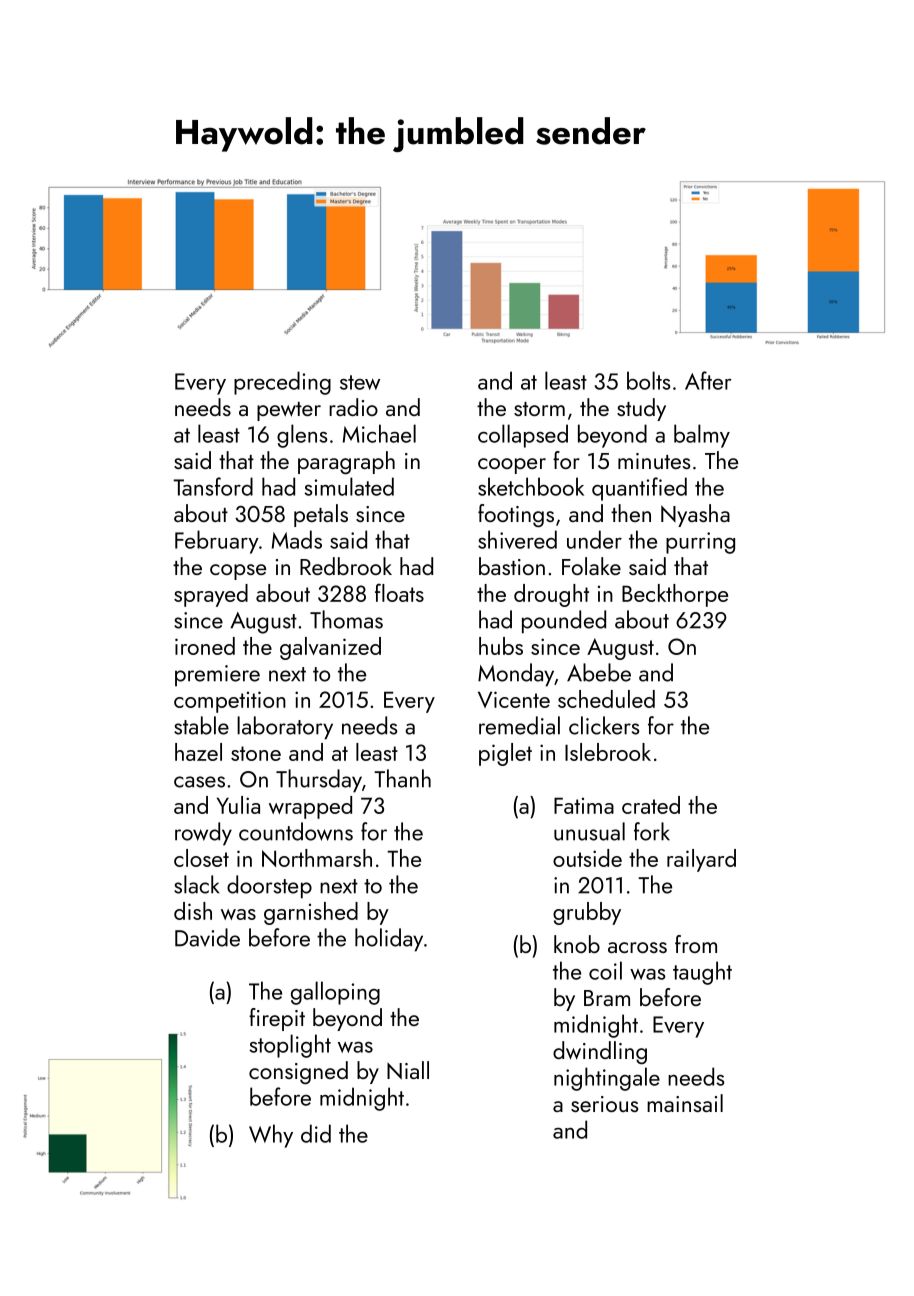 Image resolution: width=914 pixels, height=1296 pixels. Describe the element at coordinates (649, 380) in the screenshot. I see `bolts` at that location.
